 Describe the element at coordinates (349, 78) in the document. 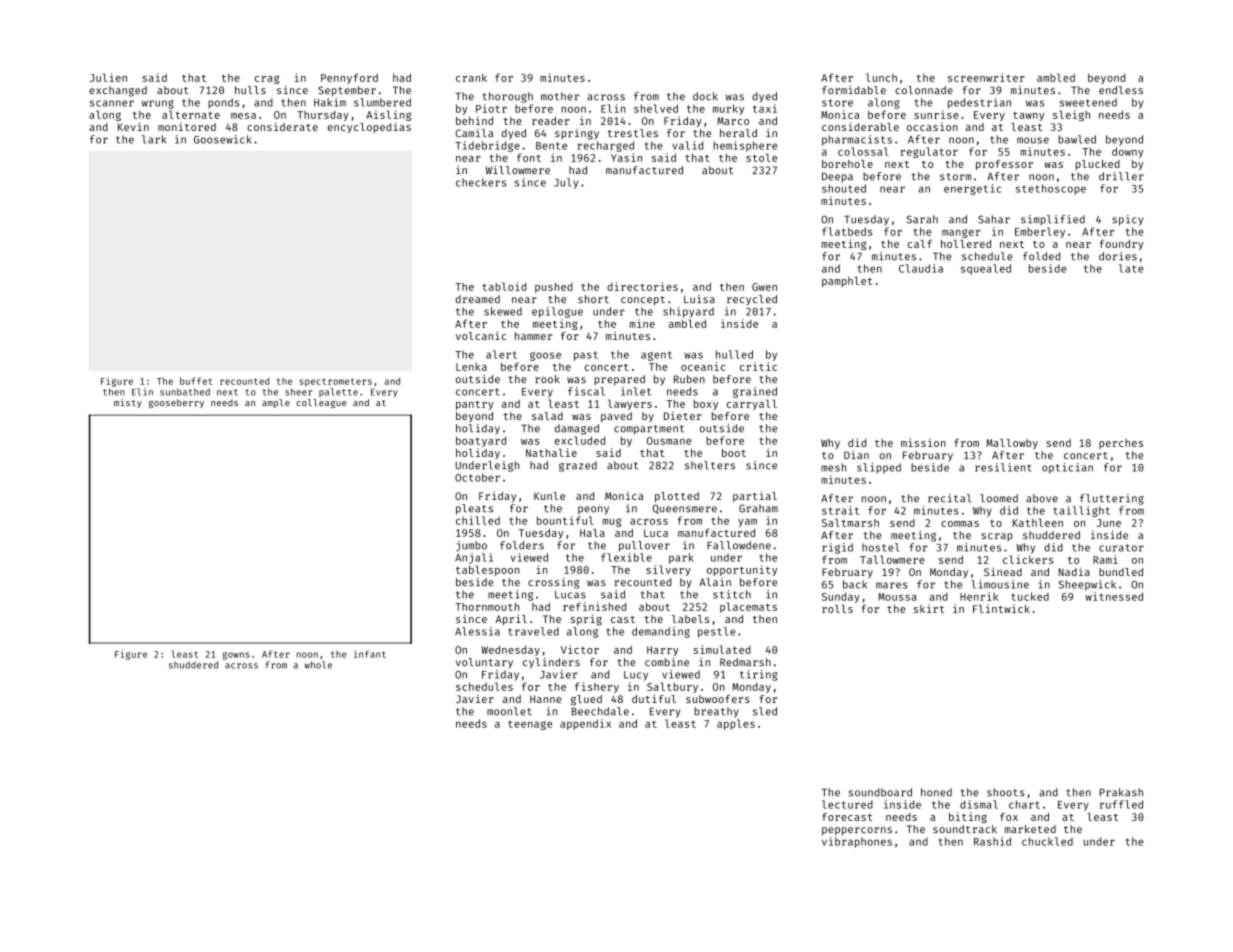

I see `Pennyford` at that location.
